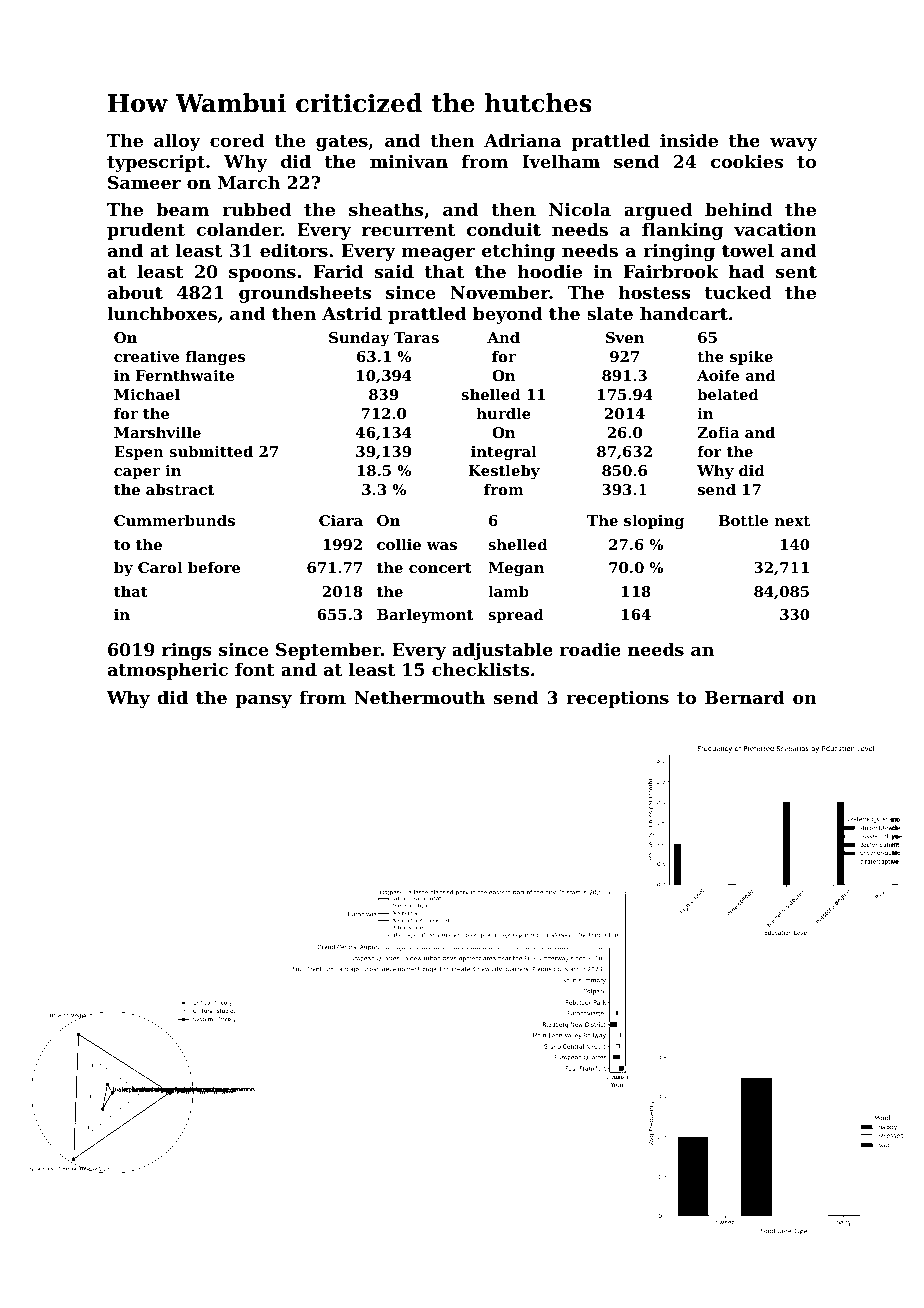  Describe the element at coordinates (504, 413) in the screenshot. I see `hurdle` at that location.
